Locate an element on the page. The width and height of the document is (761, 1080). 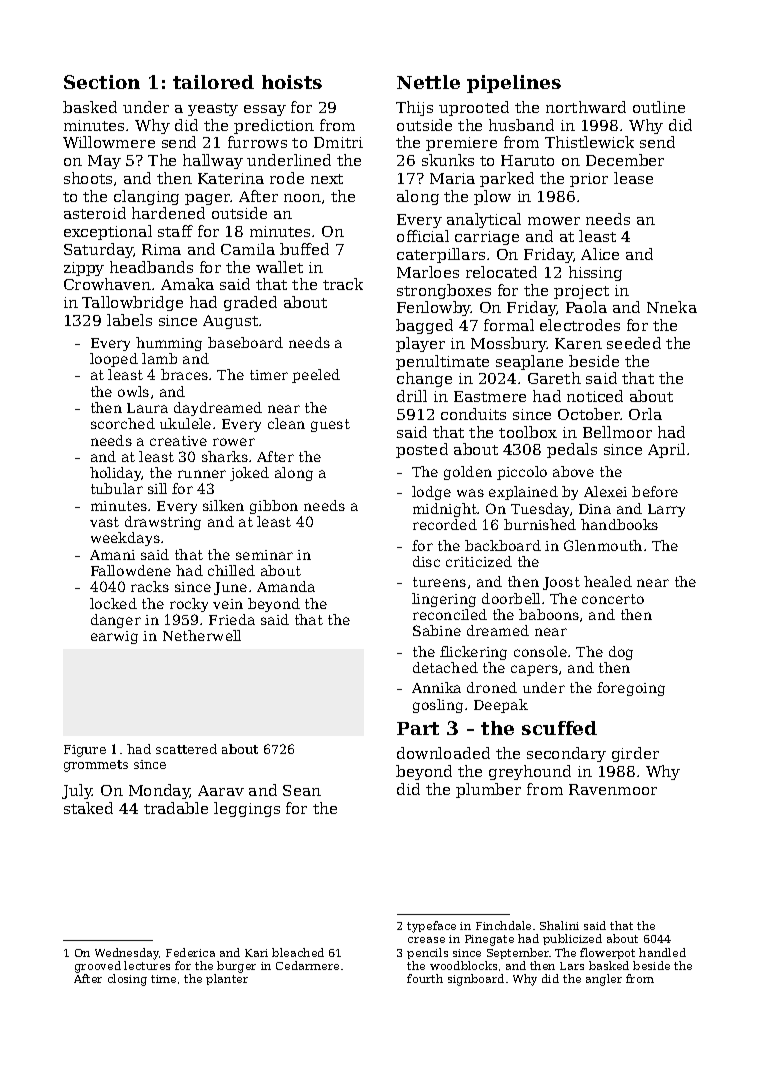
Nettle is located at coordinates (428, 82).
